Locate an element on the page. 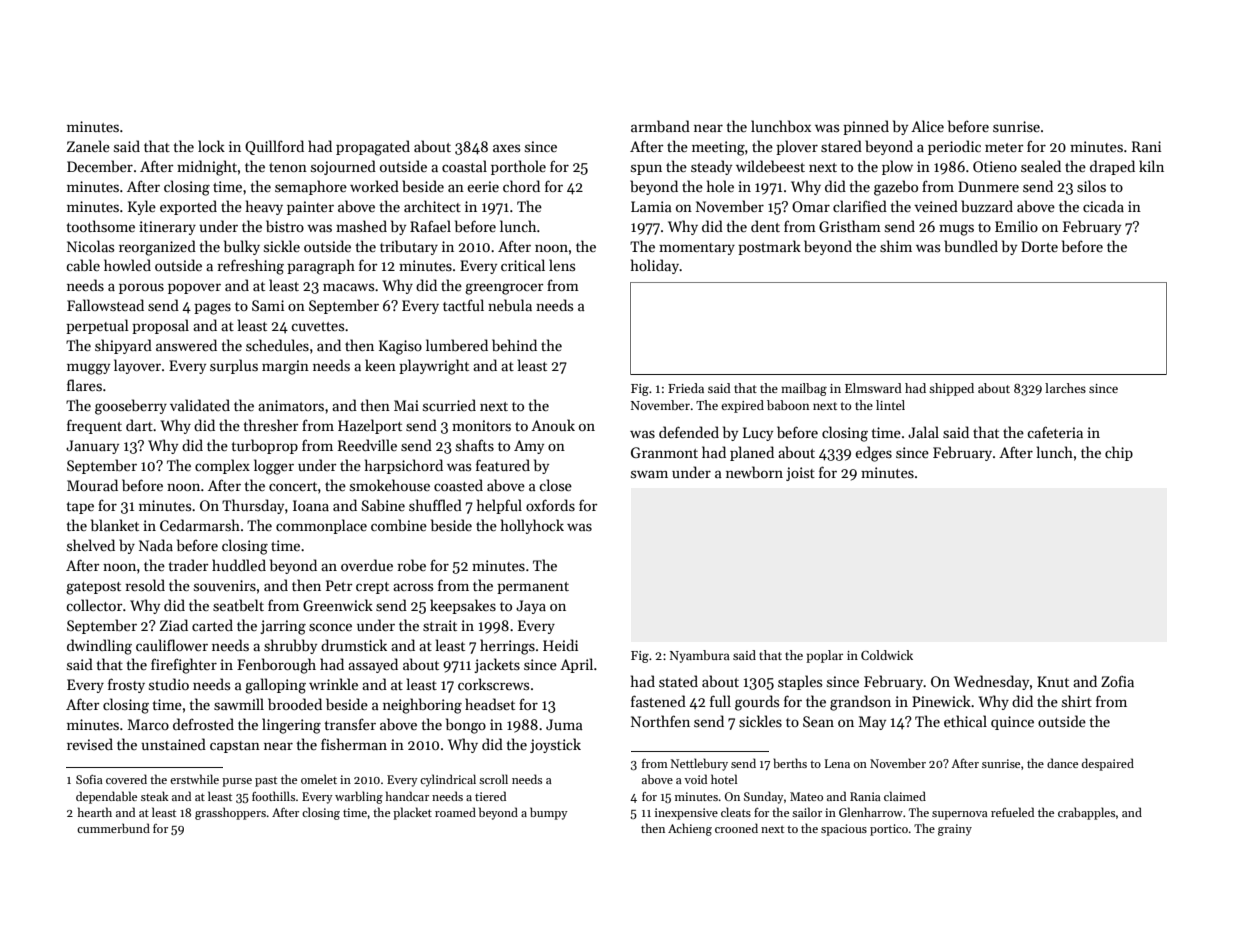 This document has width=1233, height=952. foothills is located at coordinates (273, 796).
